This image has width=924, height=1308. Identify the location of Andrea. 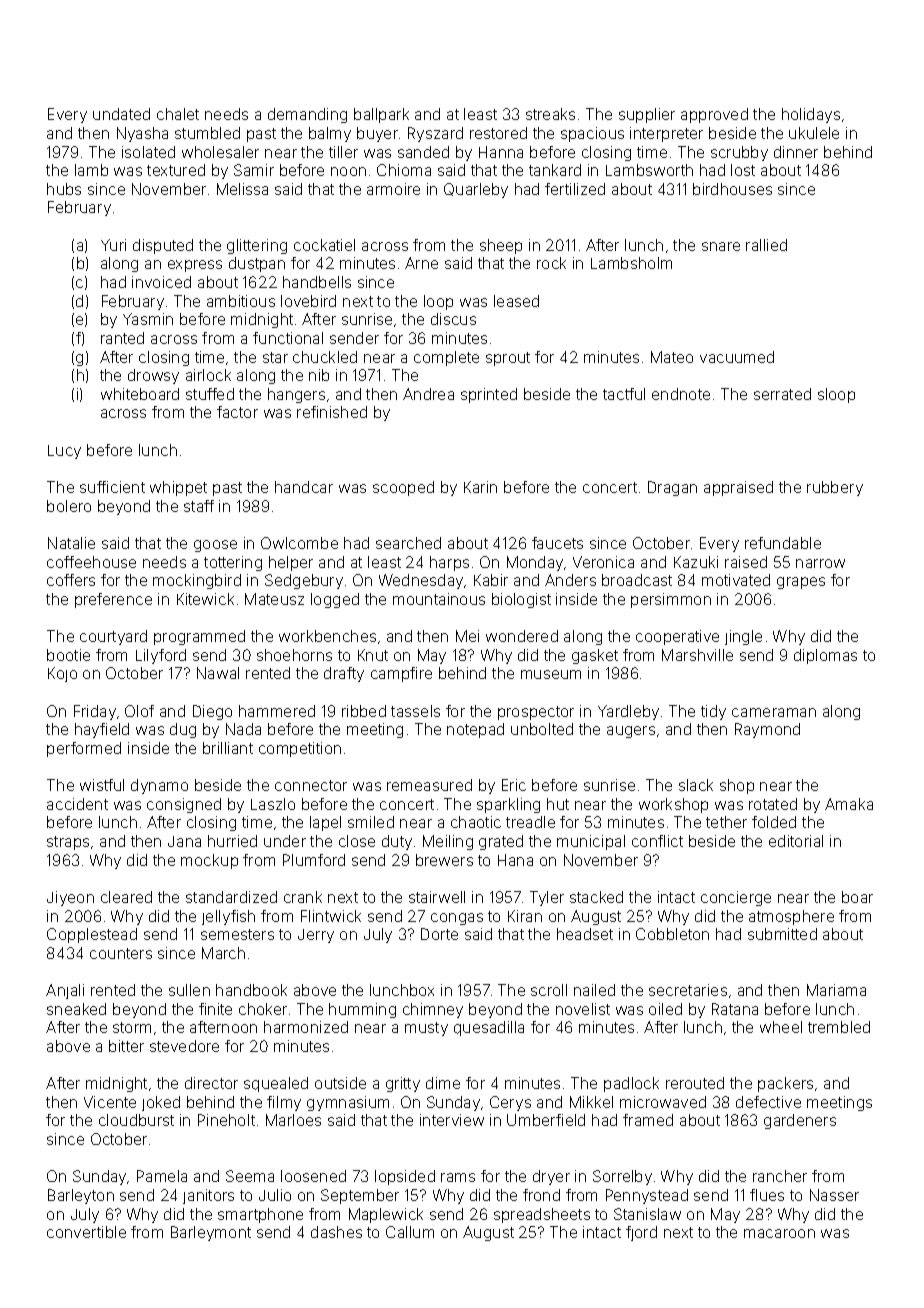
(428, 394).
